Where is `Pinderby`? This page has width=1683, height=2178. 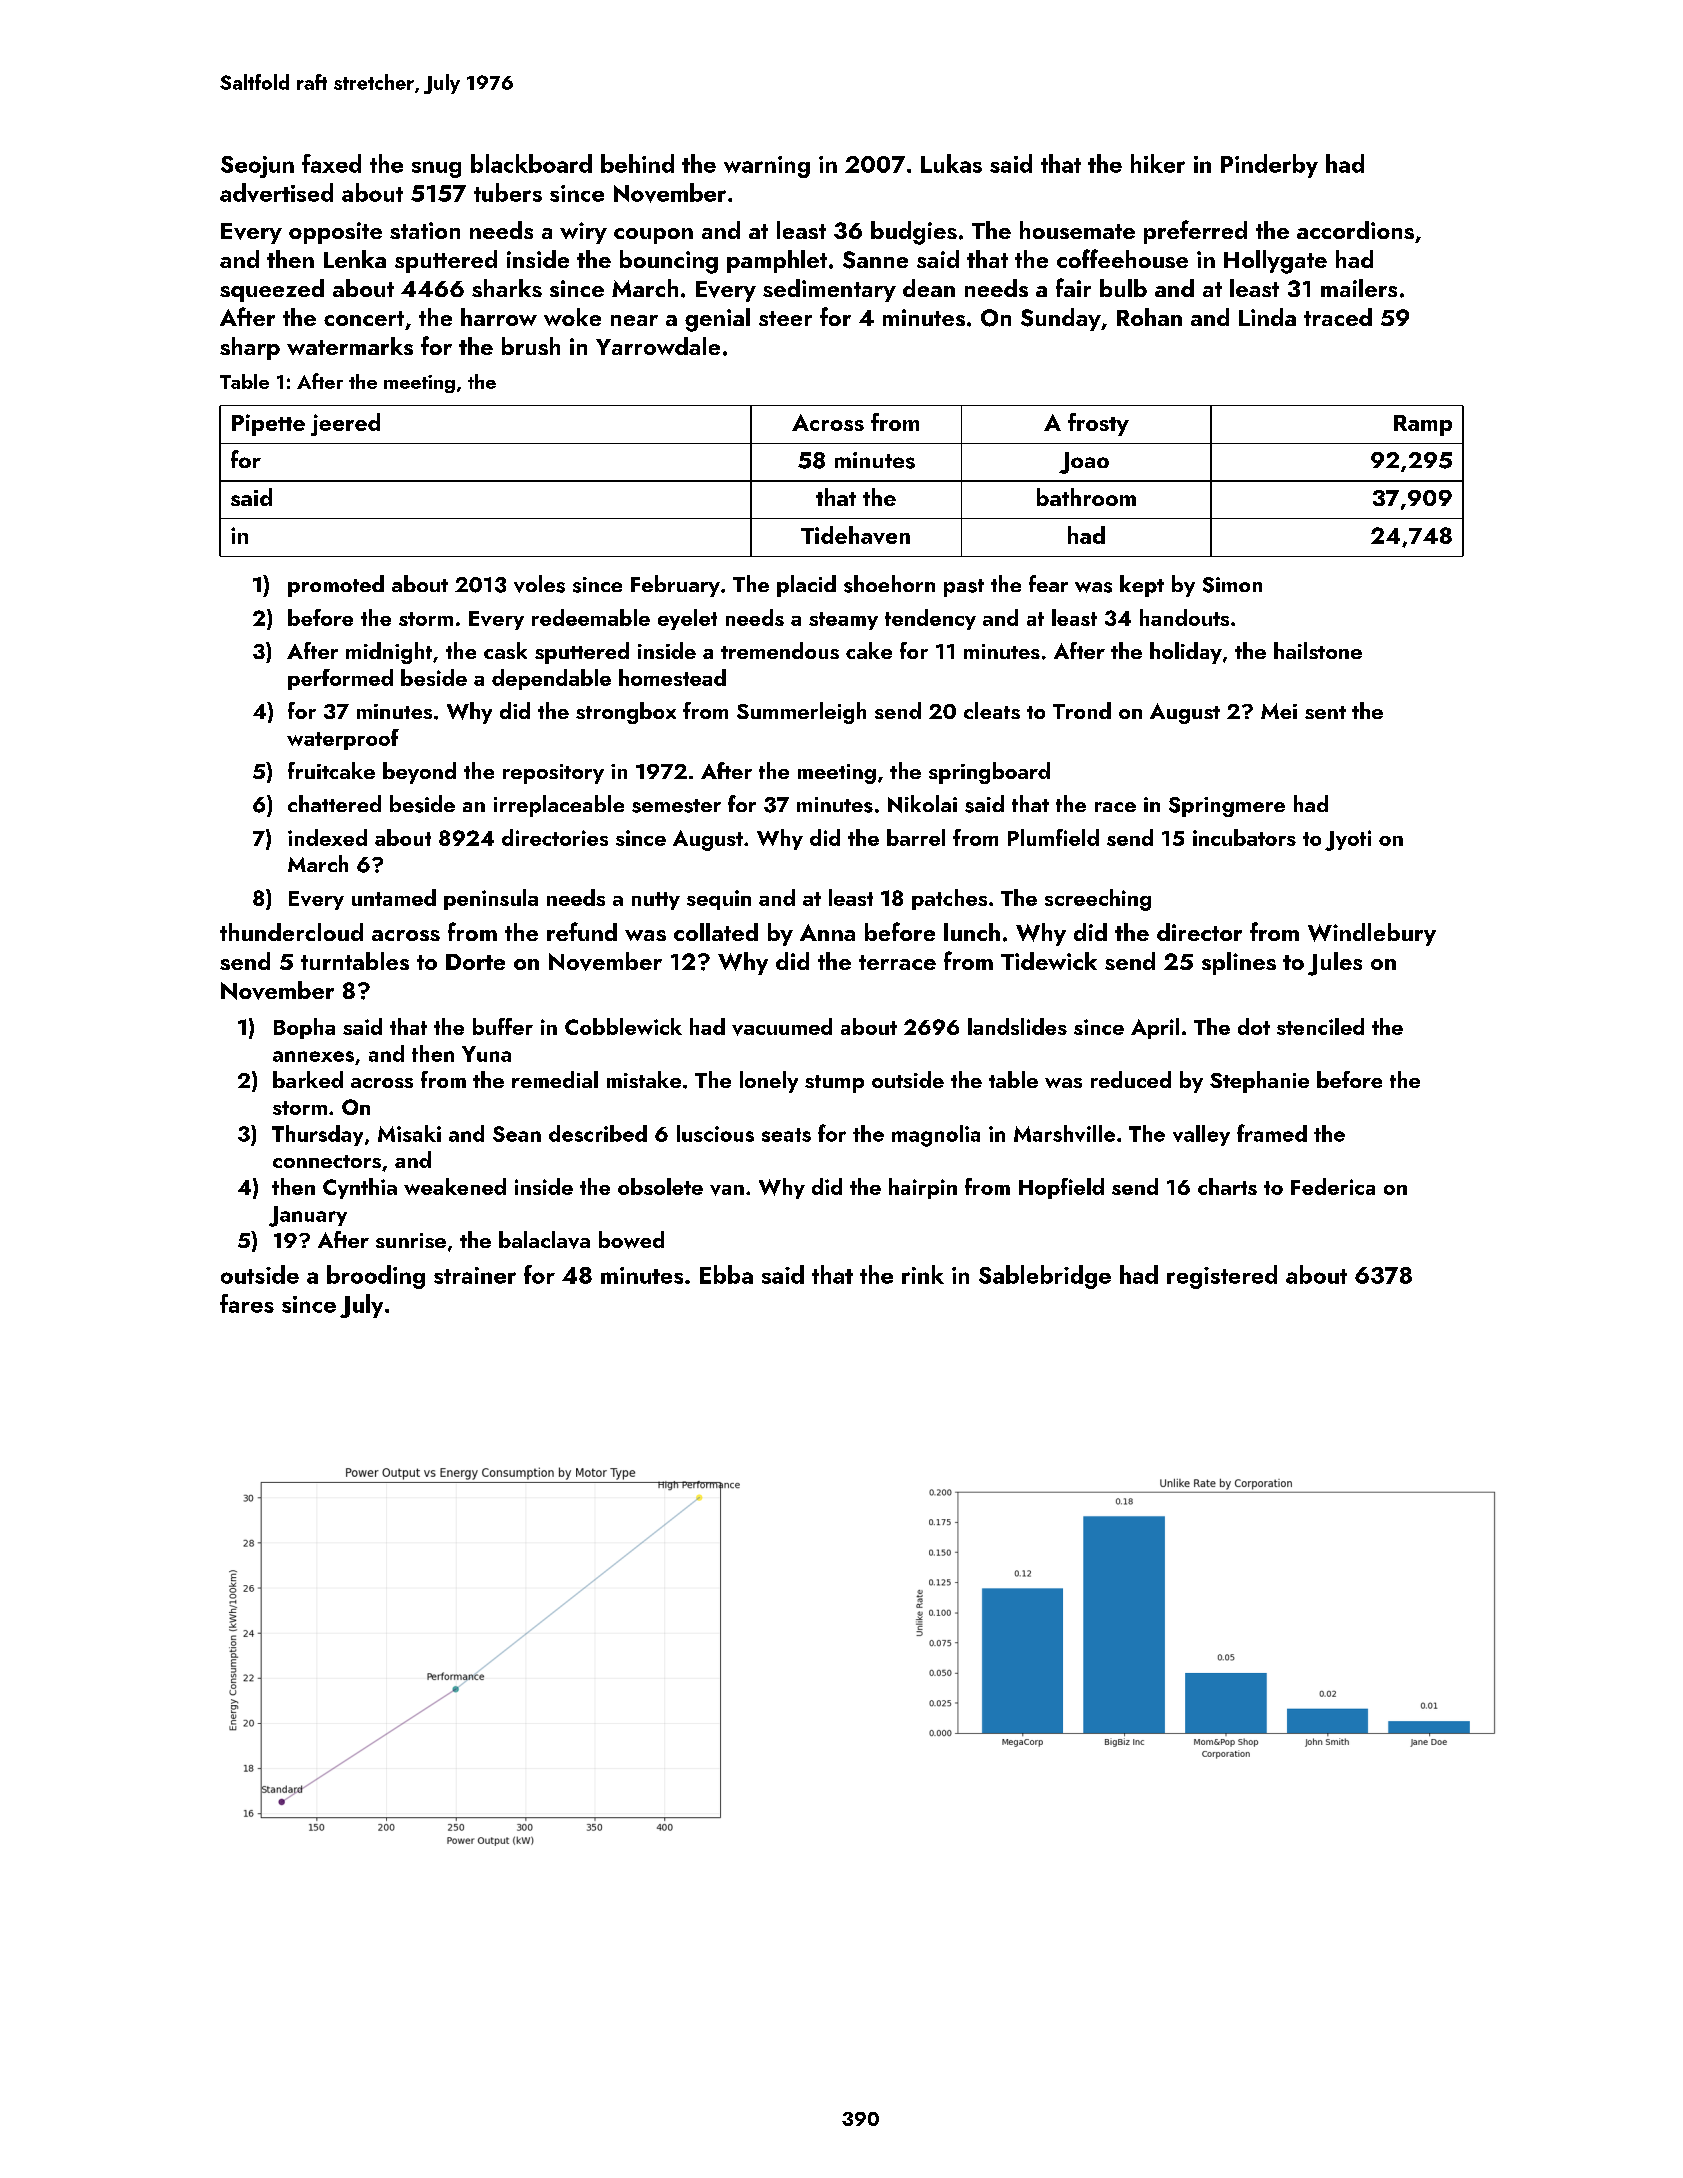
Pinderby is located at coordinates (1269, 166).
